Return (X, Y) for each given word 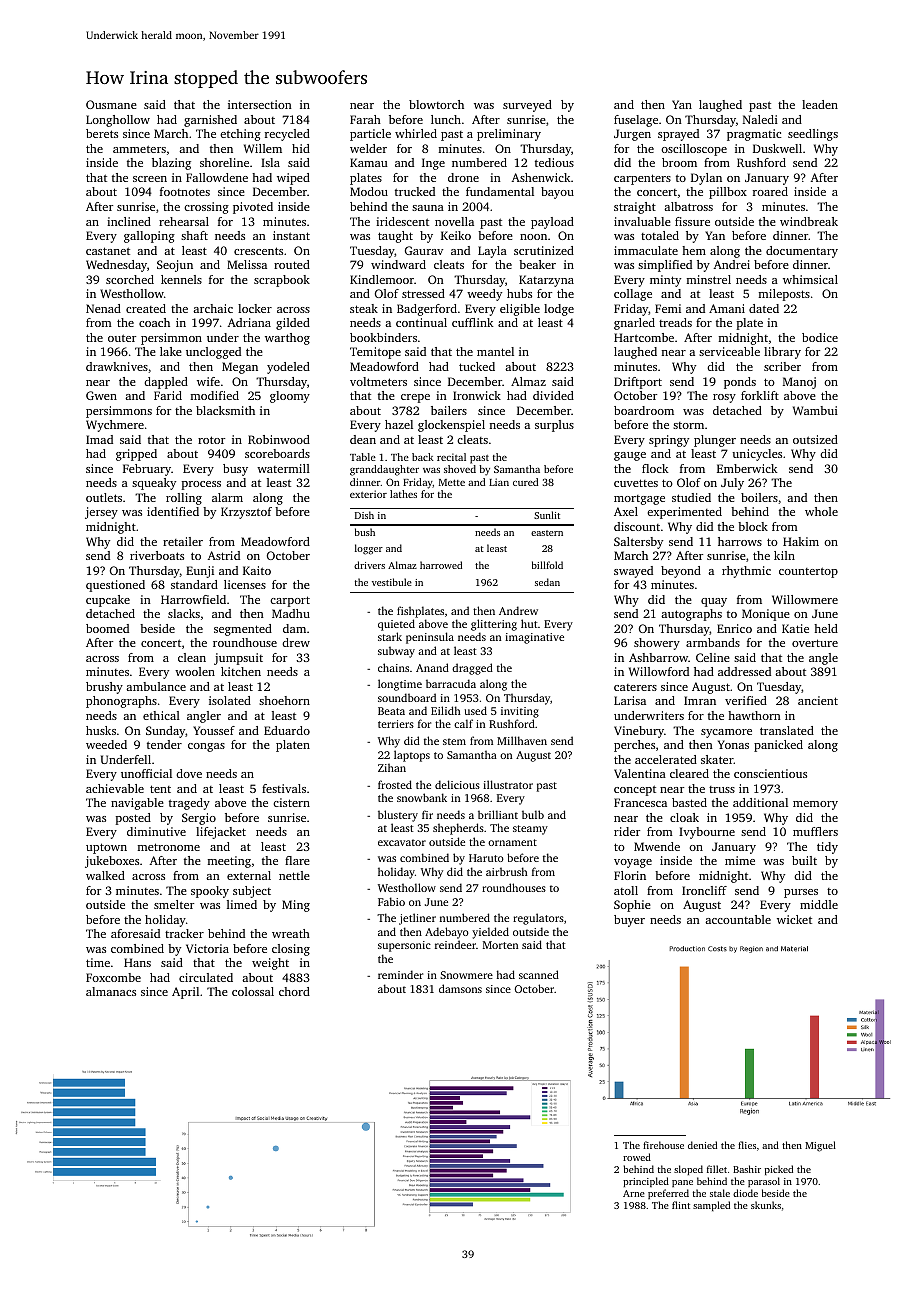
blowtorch (436, 104)
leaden (820, 104)
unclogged (213, 353)
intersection (260, 104)
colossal (253, 991)
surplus (554, 426)
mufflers (815, 831)
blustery (398, 816)
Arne (634, 1193)
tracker (184, 933)
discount (637, 526)
